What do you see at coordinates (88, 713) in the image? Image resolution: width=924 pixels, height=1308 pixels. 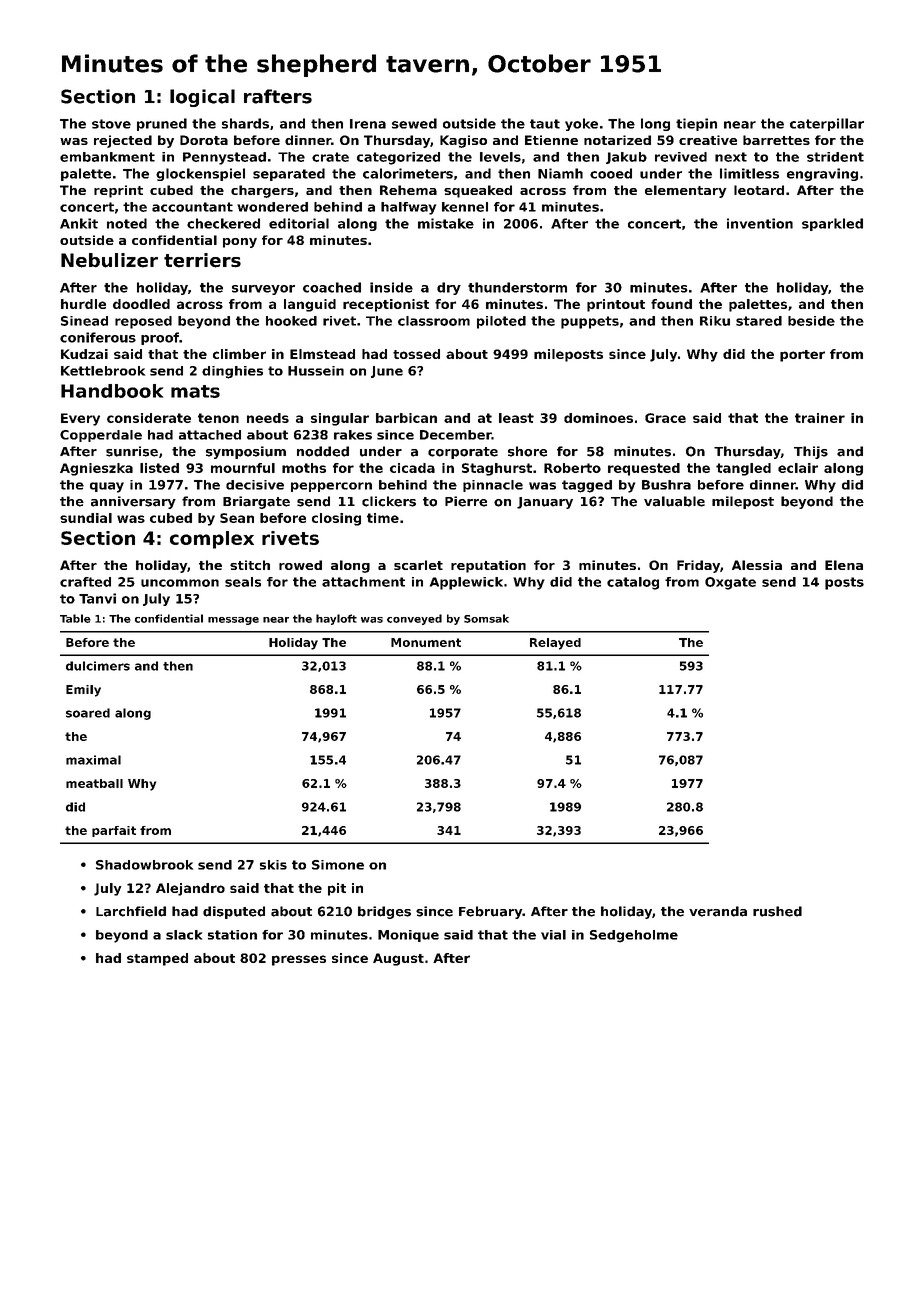 I see `soared` at bounding box center [88, 713].
